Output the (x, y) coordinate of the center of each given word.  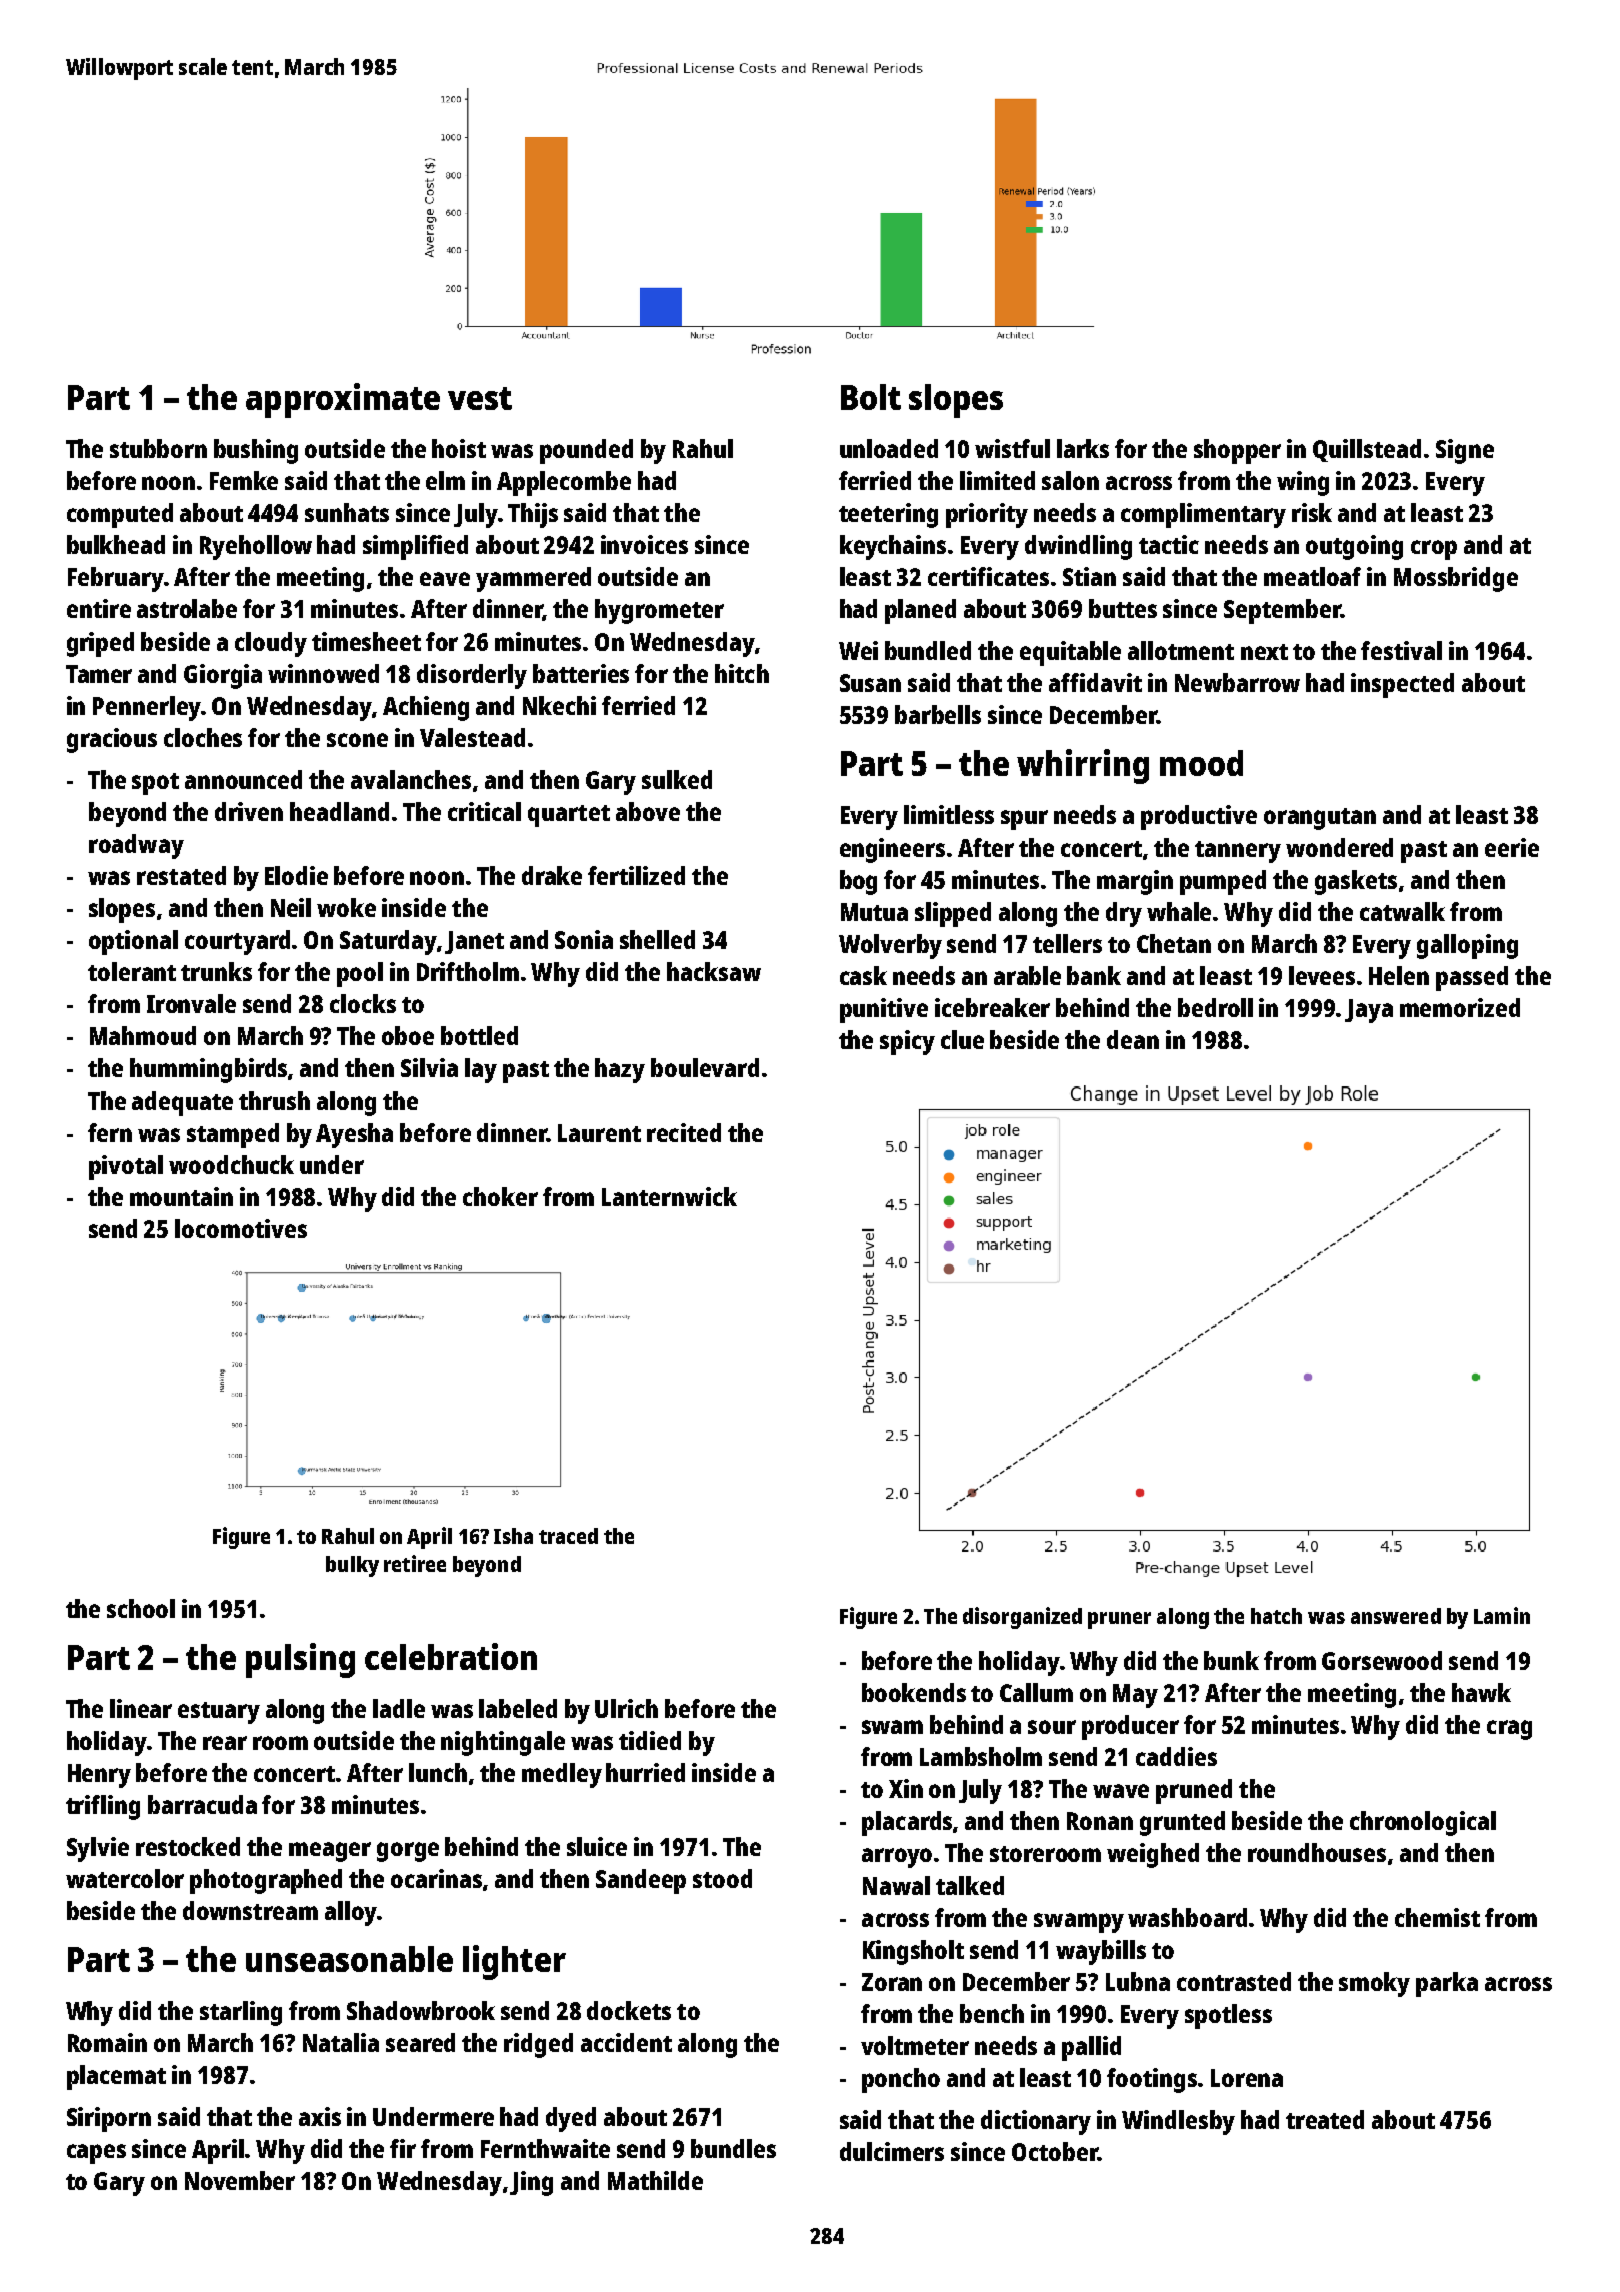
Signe (1465, 451)
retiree (415, 1563)
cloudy (271, 644)
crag (1509, 1730)
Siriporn (109, 2119)
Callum (1036, 1692)
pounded (586, 451)
